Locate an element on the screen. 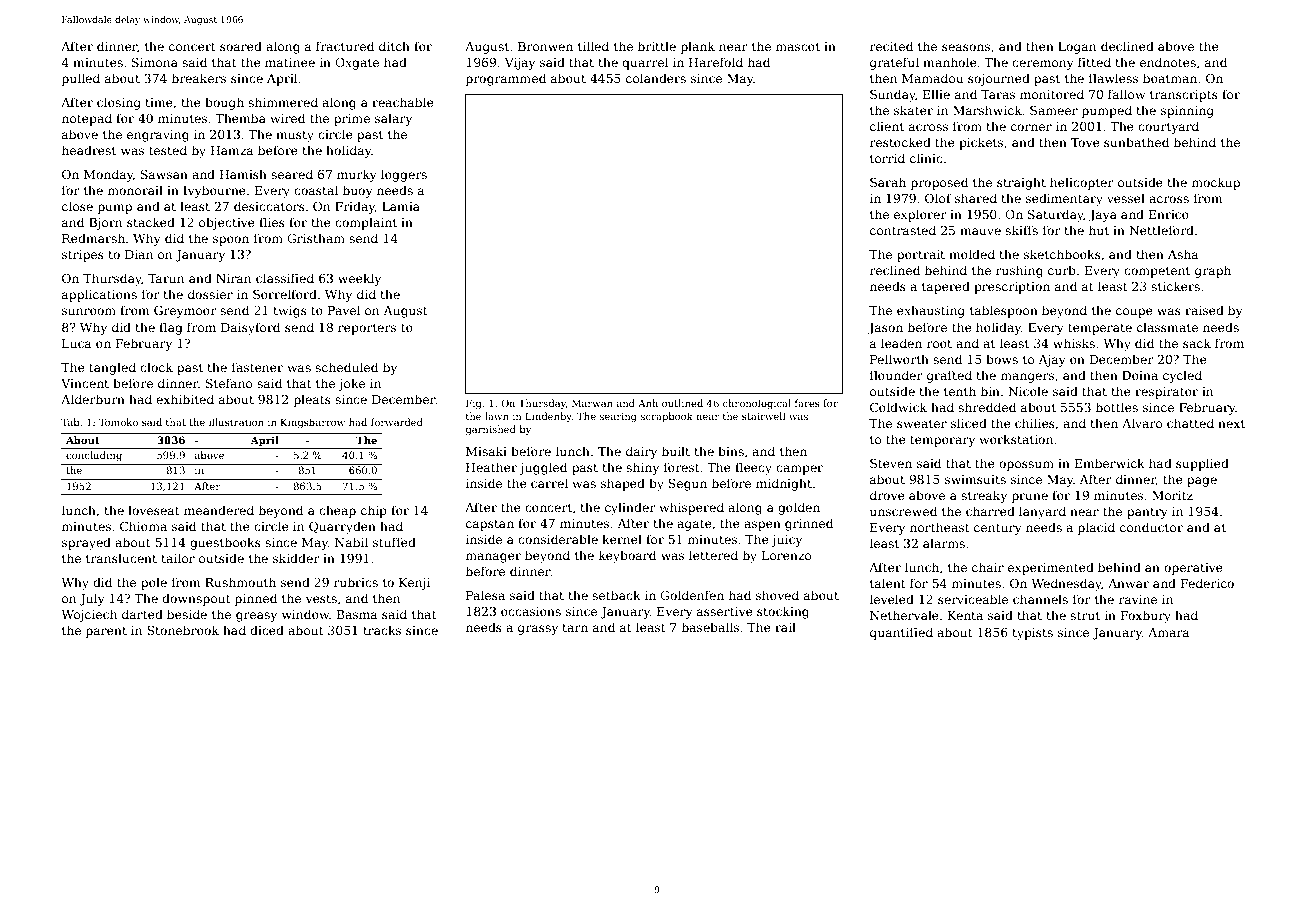  tracks is located at coordinates (382, 630).
